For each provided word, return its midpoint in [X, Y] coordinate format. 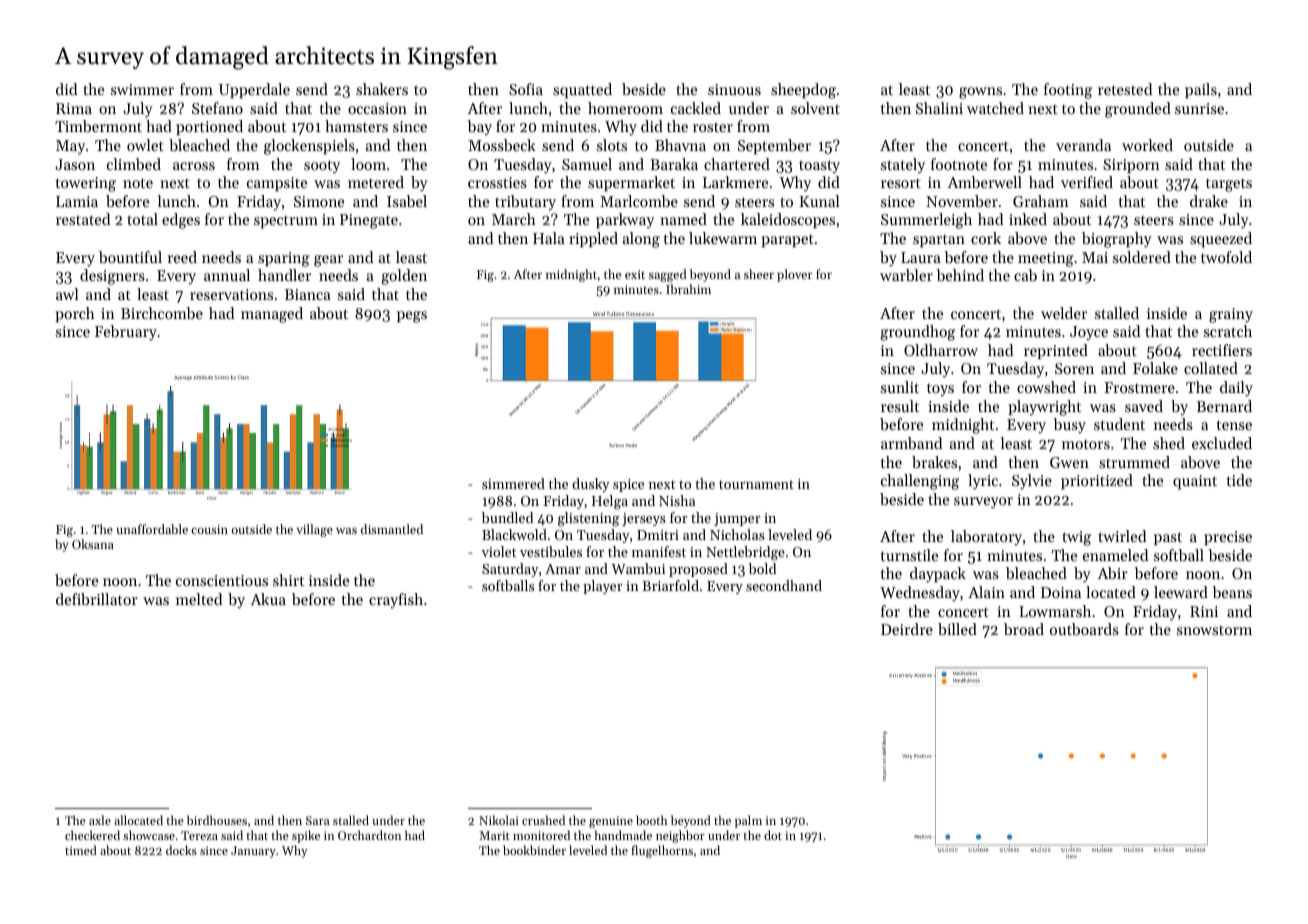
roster [713, 127]
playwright [1044, 408]
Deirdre [907, 629]
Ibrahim [688, 289]
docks [181, 850]
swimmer [142, 89]
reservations [231, 294]
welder [1064, 313]
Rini [1204, 611]
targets [1229, 185]
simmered [513, 483]
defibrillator [97, 599]
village [314, 530]
